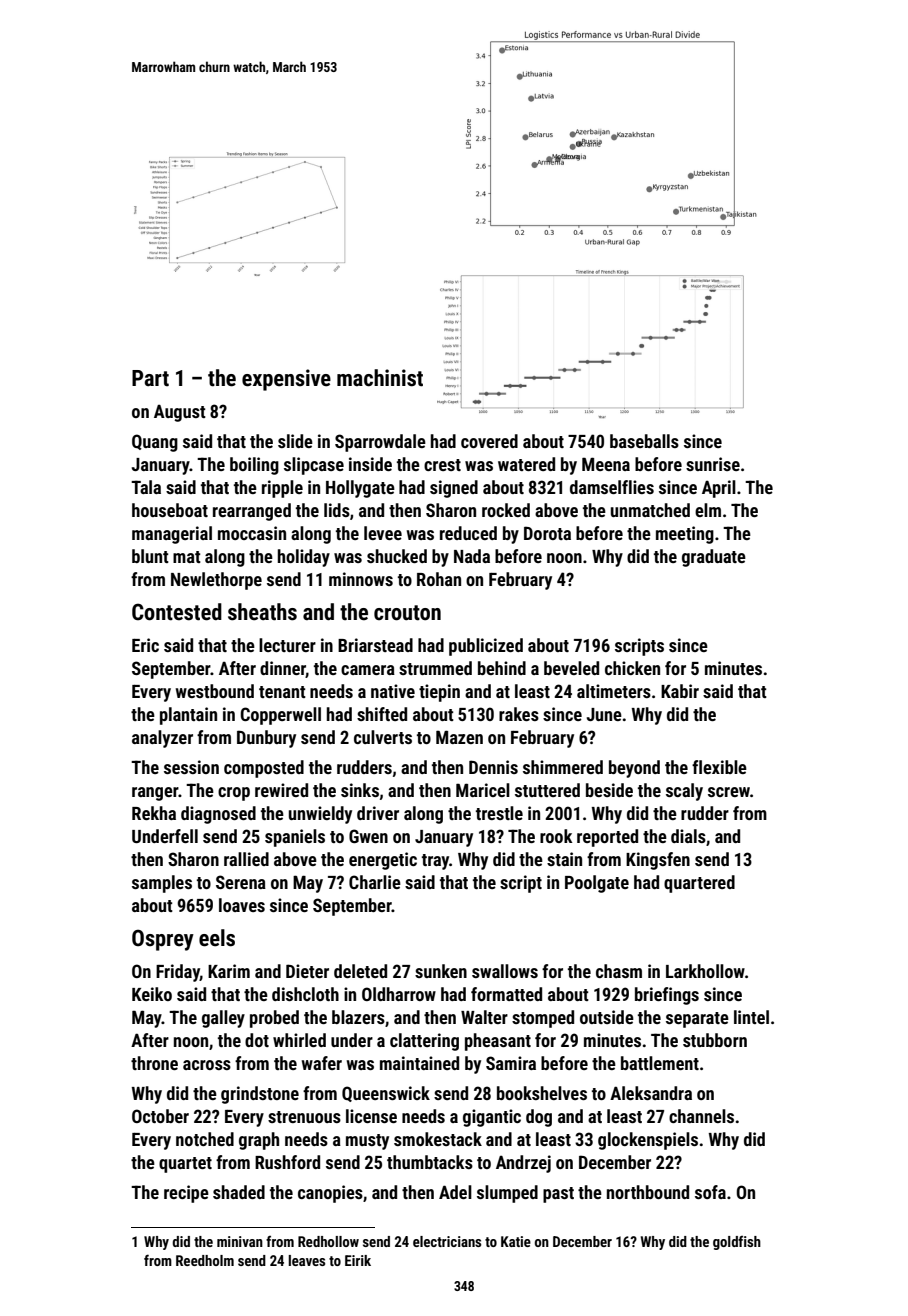  I want to click on grindstone, so click(260, 1095).
